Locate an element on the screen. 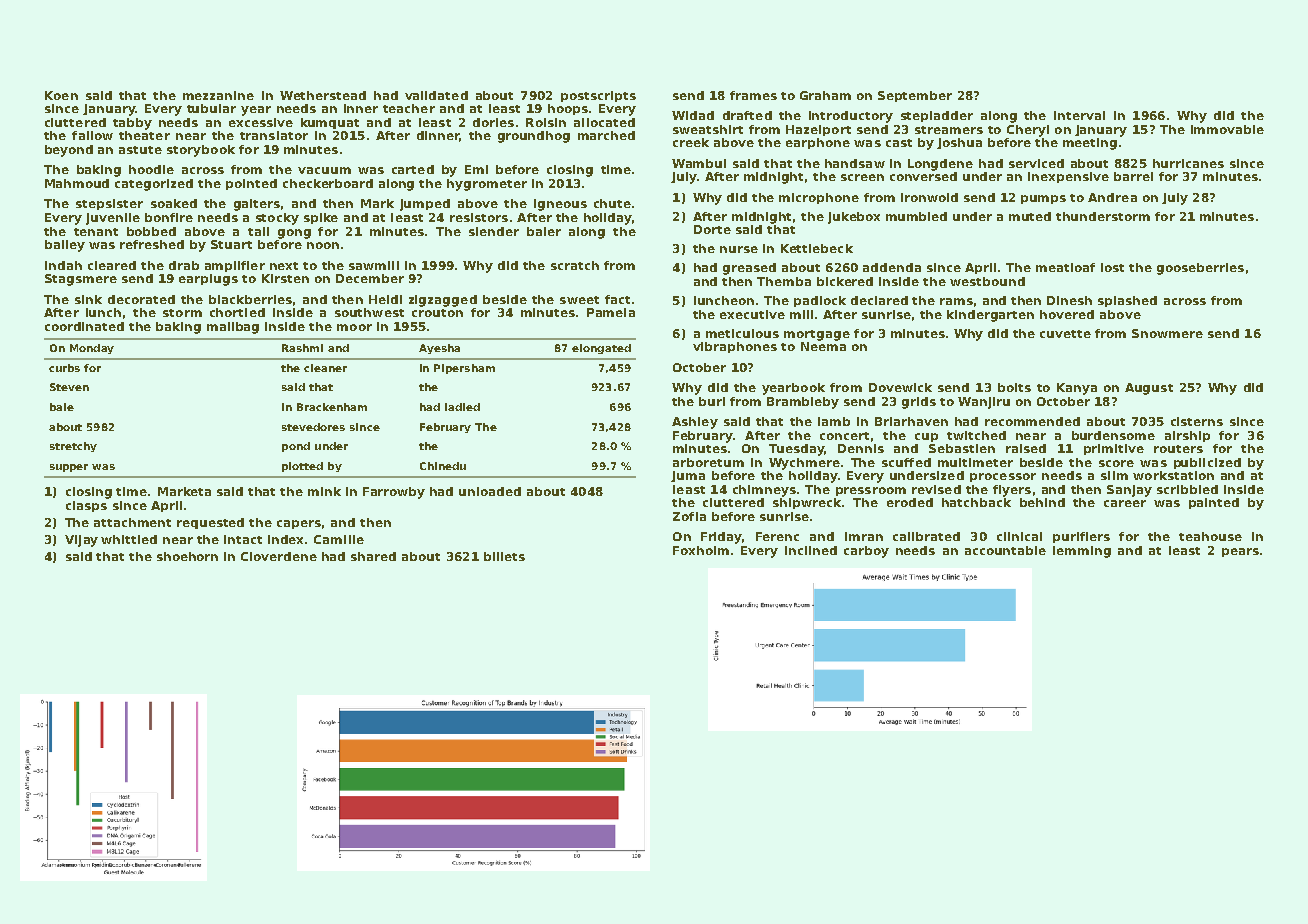  Themba is located at coordinates (784, 281).
